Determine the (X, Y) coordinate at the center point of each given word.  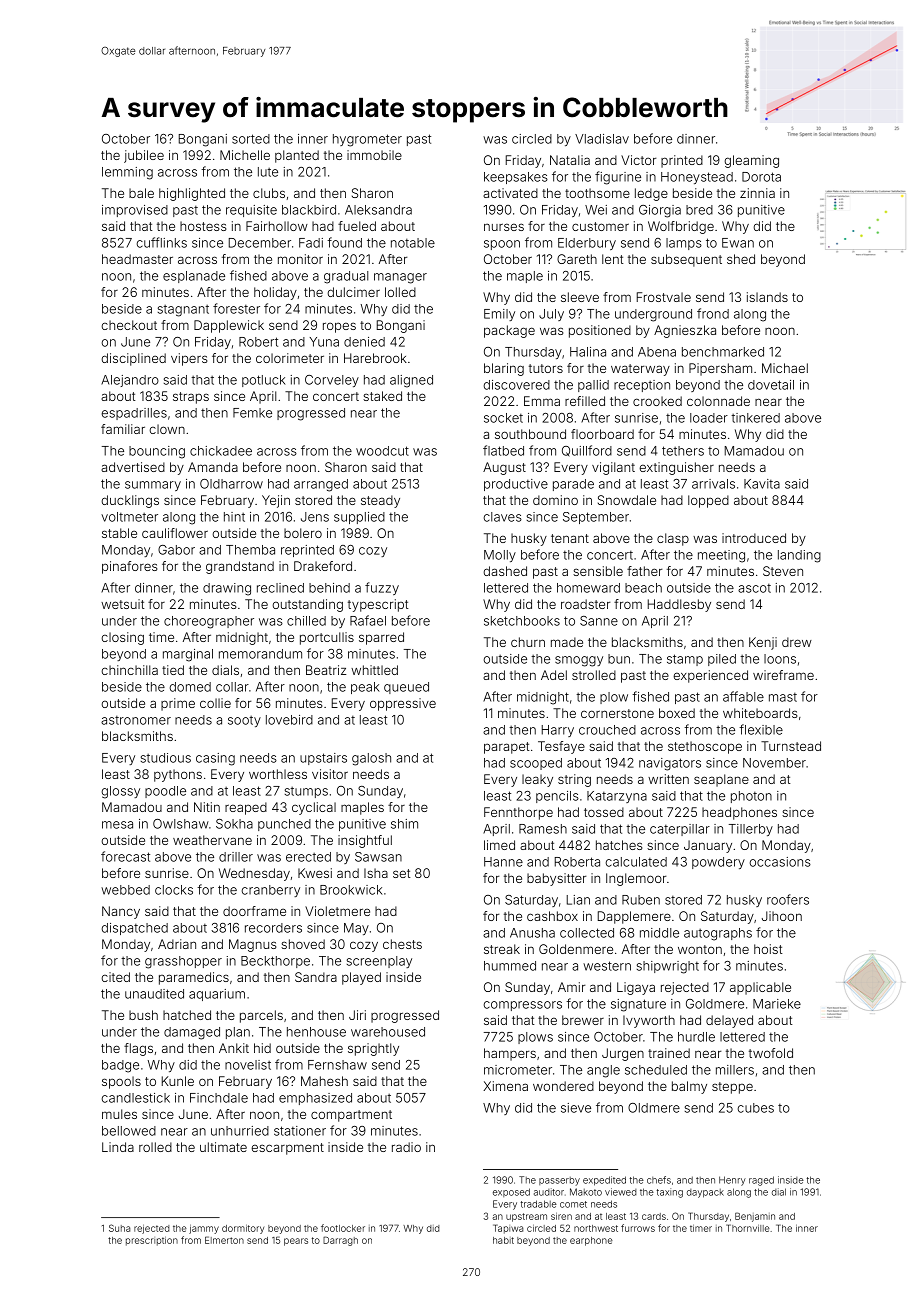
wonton (700, 949)
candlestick (136, 1098)
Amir (571, 987)
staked (382, 396)
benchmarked (723, 352)
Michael (785, 368)
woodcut (382, 451)
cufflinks (162, 242)
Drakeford (323, 566)
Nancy (121, 912)
